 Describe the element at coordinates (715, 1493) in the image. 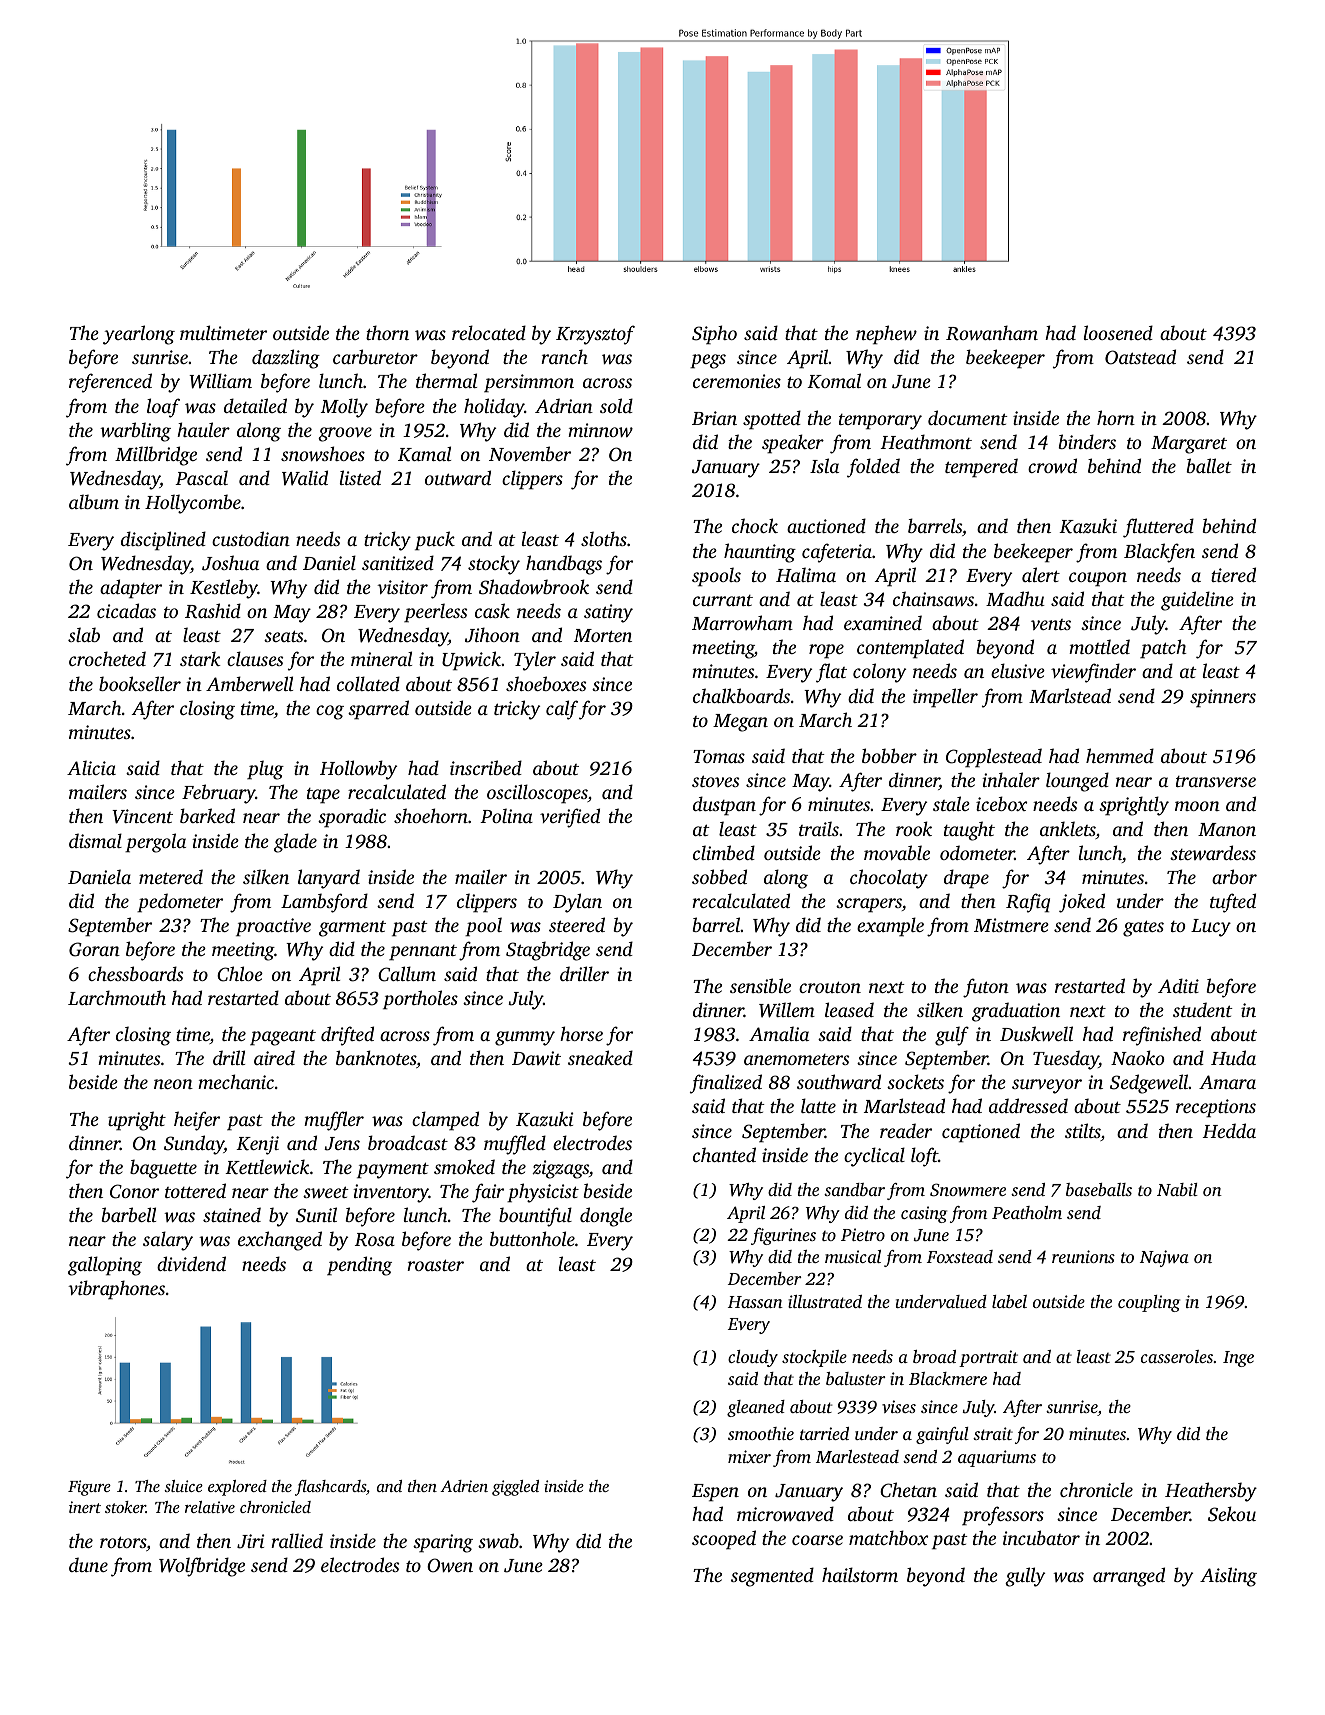

I see `Espen` at that location.
